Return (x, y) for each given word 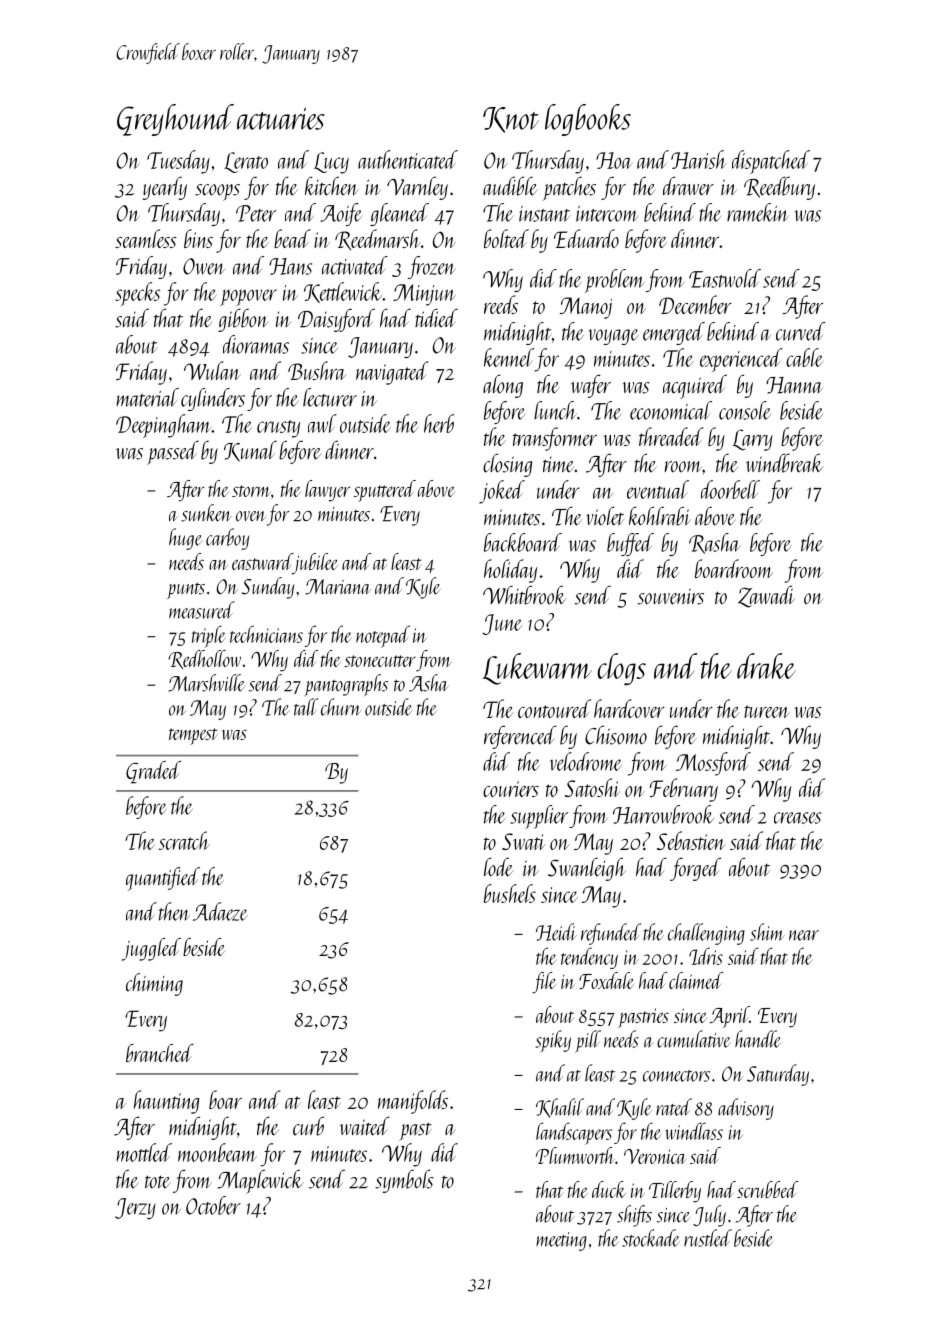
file (544, 983)
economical (671, 410)
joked (502, 492)
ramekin (758, 212)
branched (160, 1053)
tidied (436, 317)
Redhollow (204, 659)
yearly (164, 188)
